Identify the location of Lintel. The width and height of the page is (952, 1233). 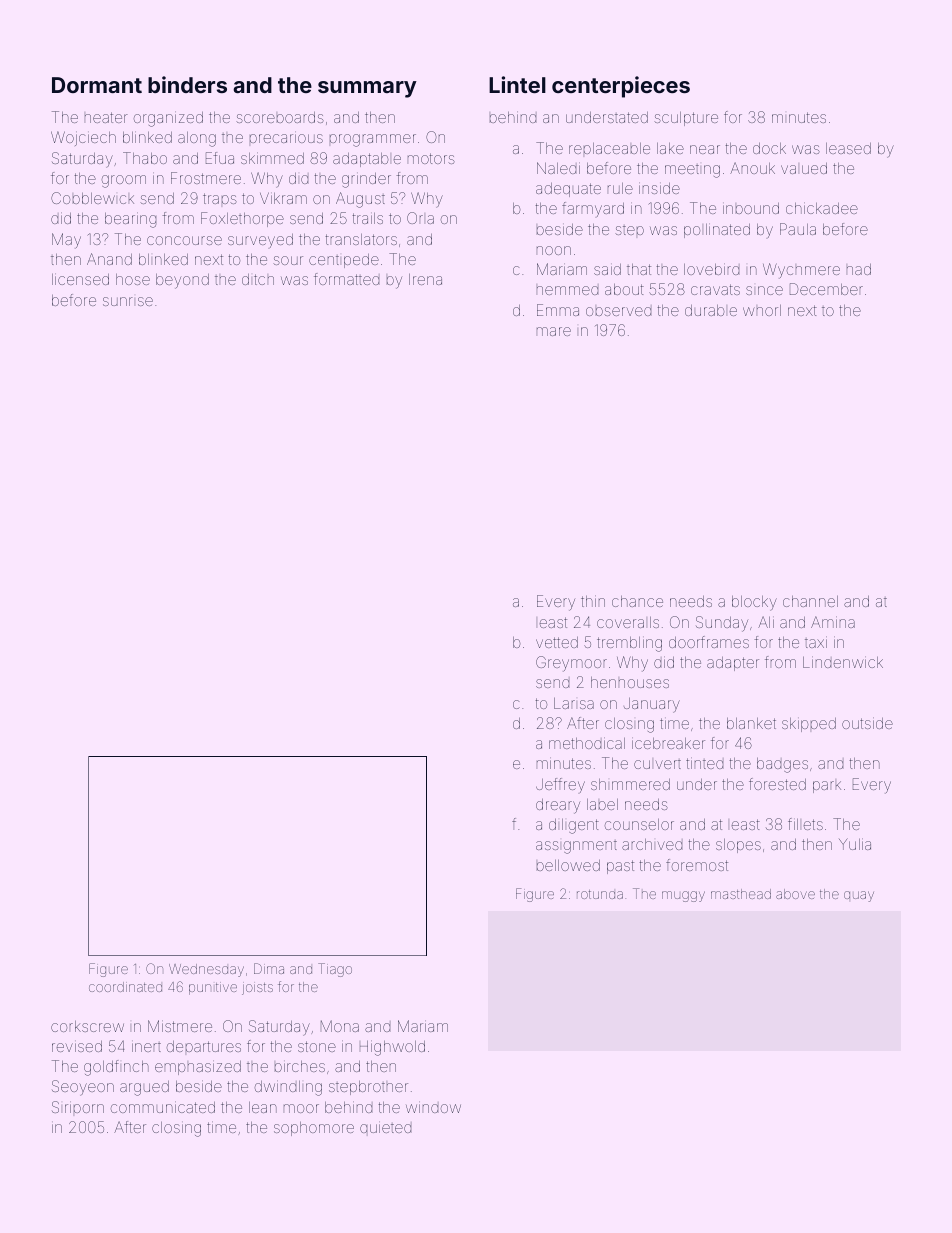
(517, 84).
